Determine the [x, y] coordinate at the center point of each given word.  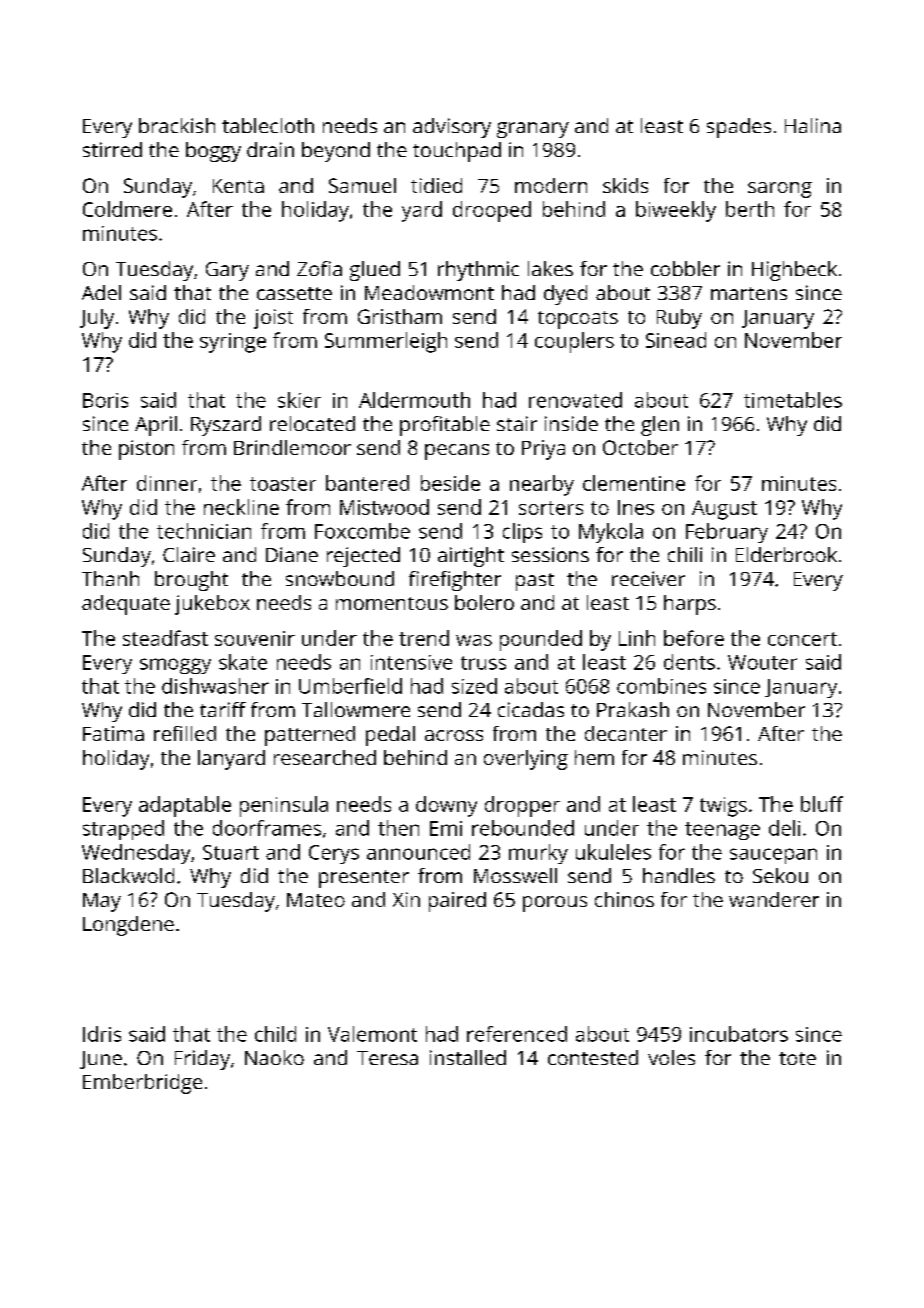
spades [739, 128]
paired [457, 902]
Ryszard [226, 426]
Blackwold [128, 875]
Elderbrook [786, 554]
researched [325, 757]
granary [533, 130]
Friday [202, 1060]
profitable [445, 426]
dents [689, 662]
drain [270, 149]
